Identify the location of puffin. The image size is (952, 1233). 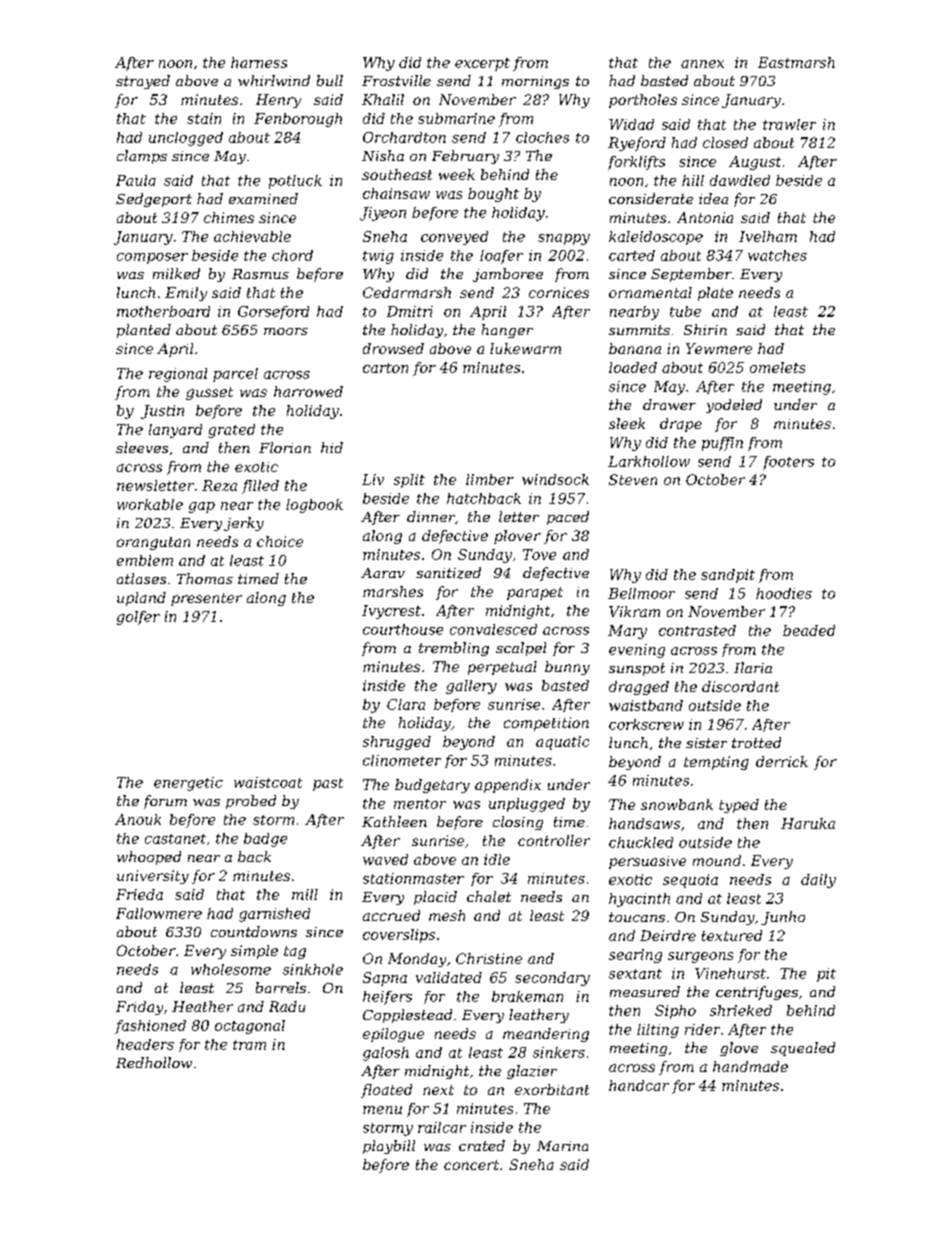
(722, 444).
